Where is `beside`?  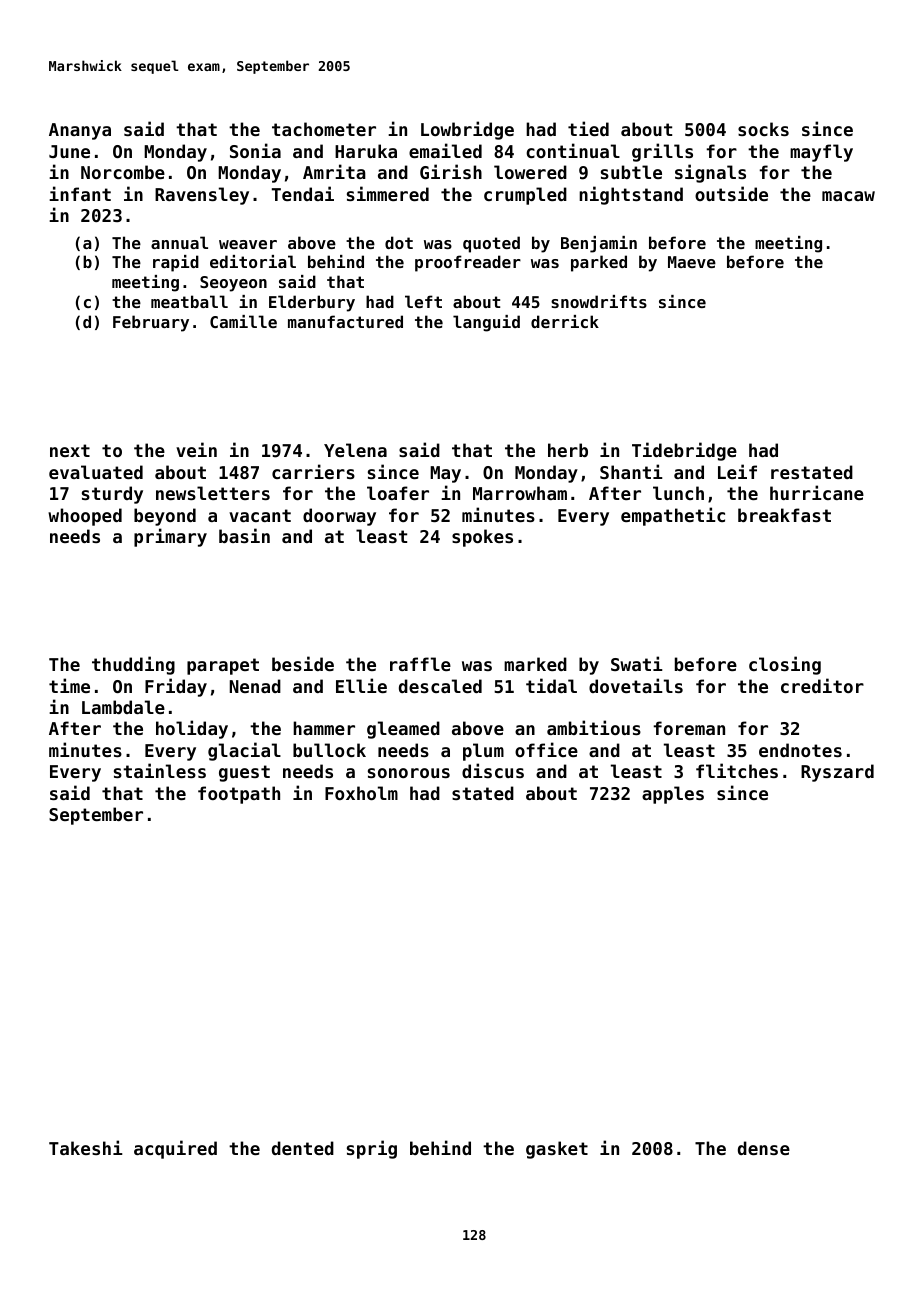 beside is located at coordinates (303, 663).
